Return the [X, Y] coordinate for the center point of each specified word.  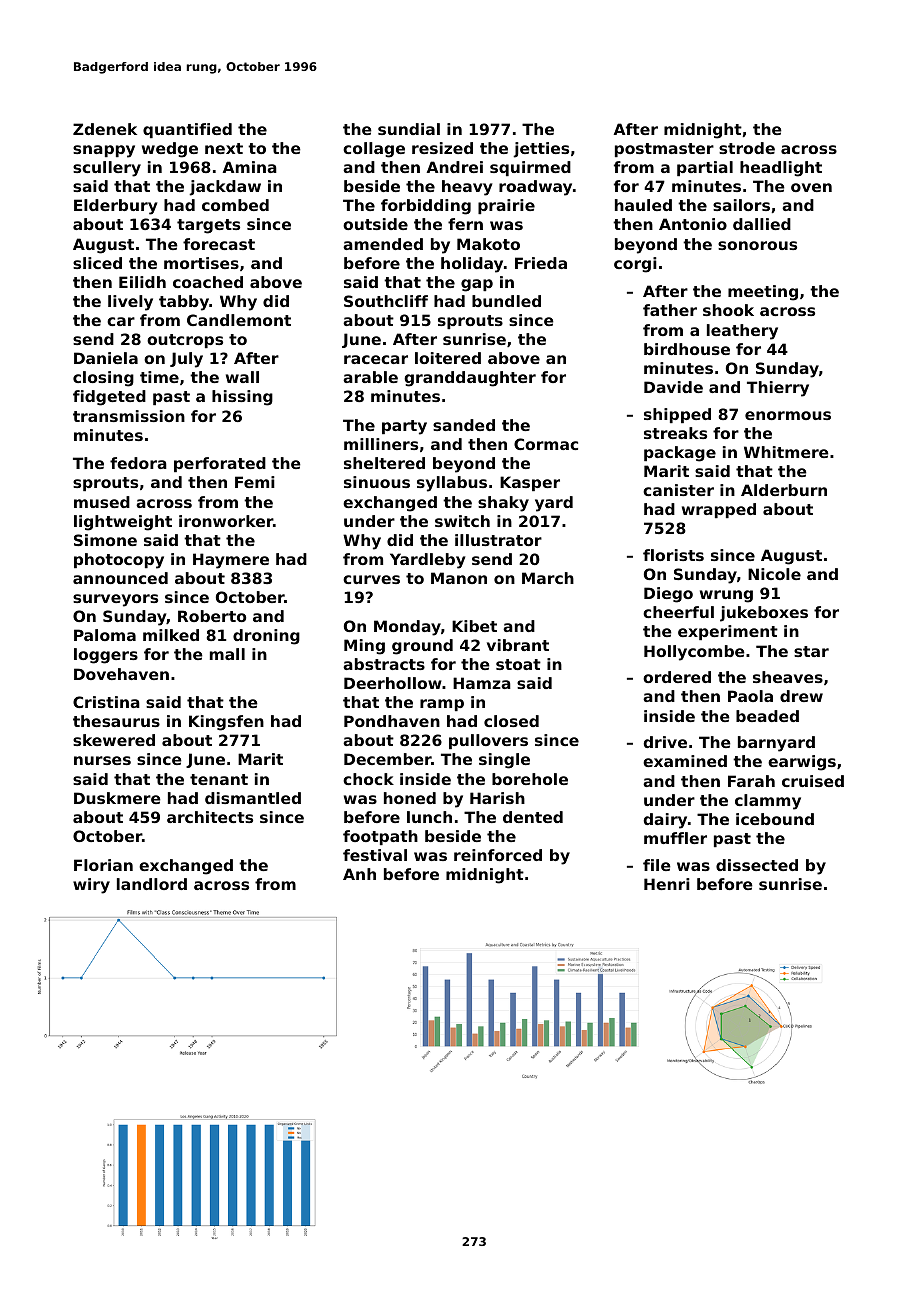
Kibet [474, 626]
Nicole [774, 574]
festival [375, 855]
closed [511, 721]
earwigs [802, 763]
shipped [677, 415]
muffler [675, 838]
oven [811, 187]
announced [120, 578]
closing [103, 379]
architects [210, 817]
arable [370, 377]
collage [374, 150]
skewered [114, 740]
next [224, 148]
